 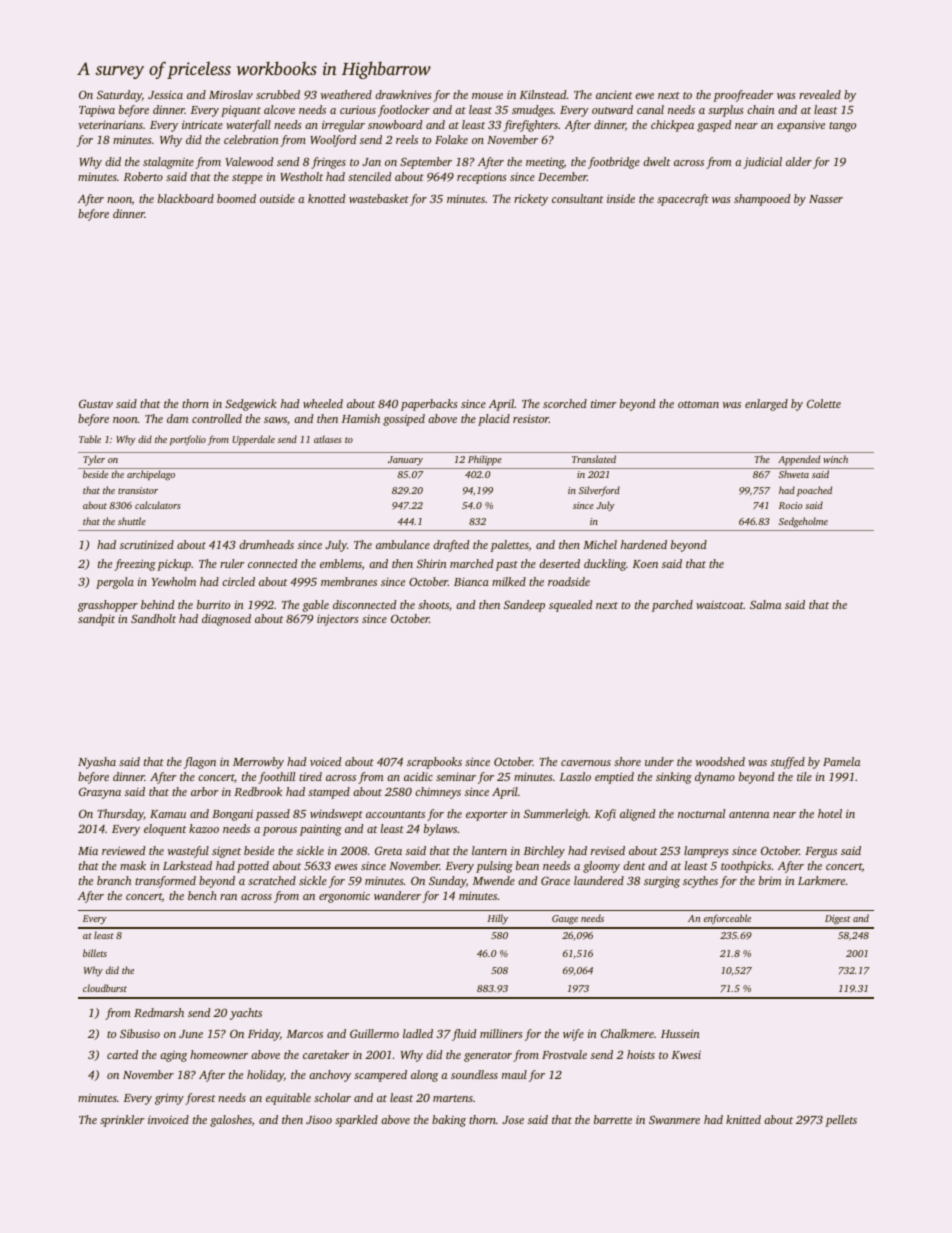 What do you see at coordinates (246, 1014) in the screenshot?
I see `yachts` at bounding box center [246, 1014].
